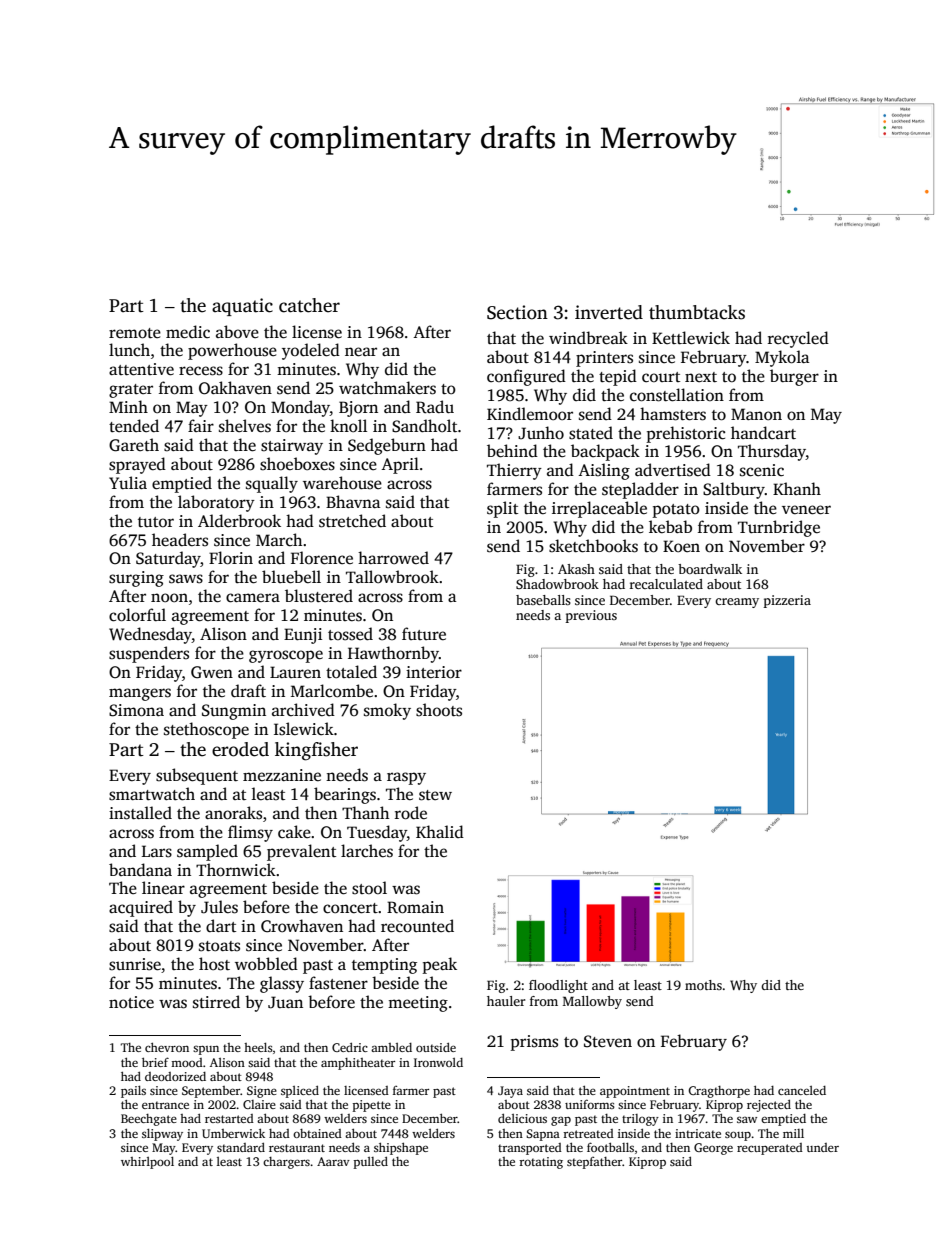  I want to click on burger, so click(794, 377).
